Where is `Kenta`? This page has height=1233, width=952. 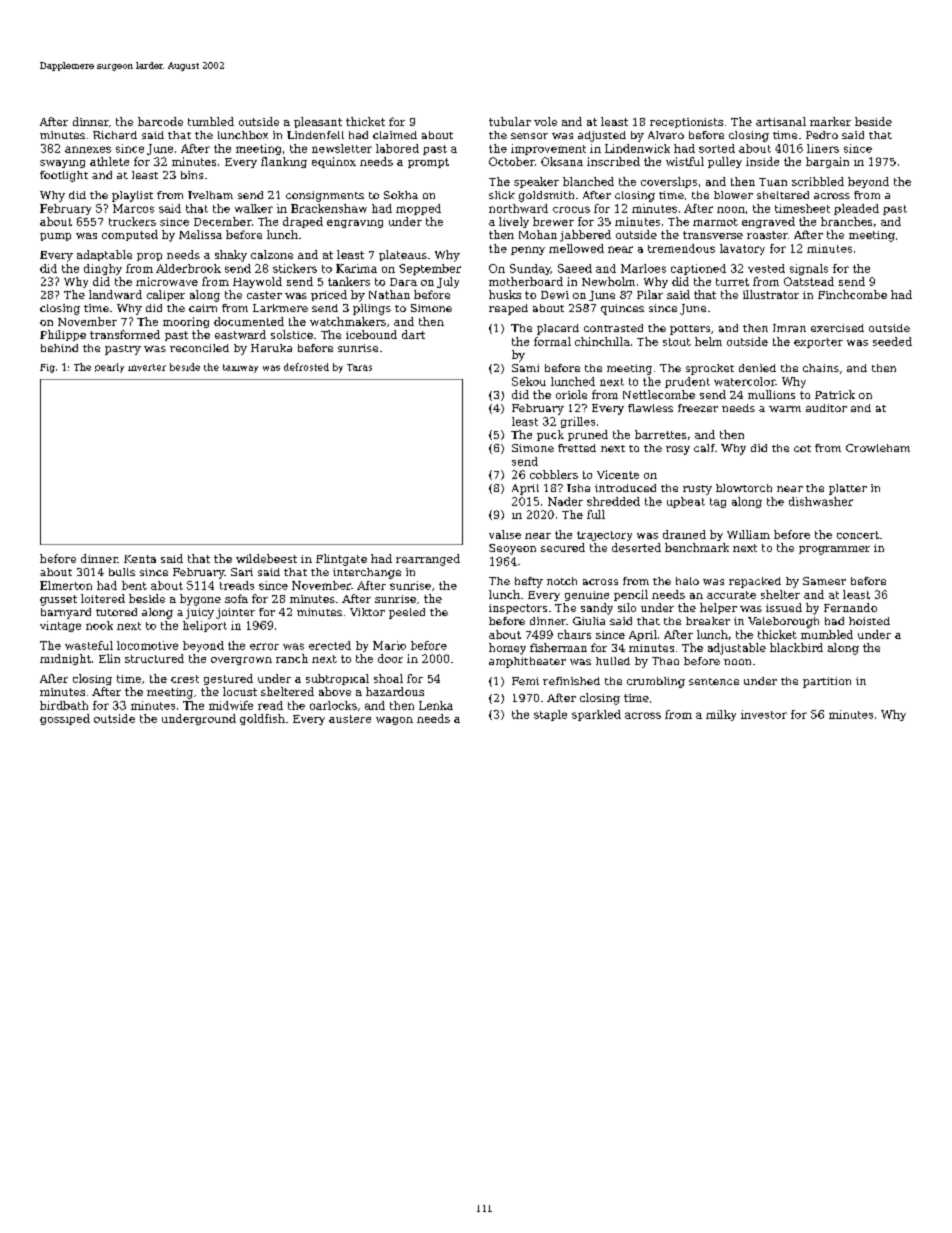
Kenta is located at coordinates (140, 559).
